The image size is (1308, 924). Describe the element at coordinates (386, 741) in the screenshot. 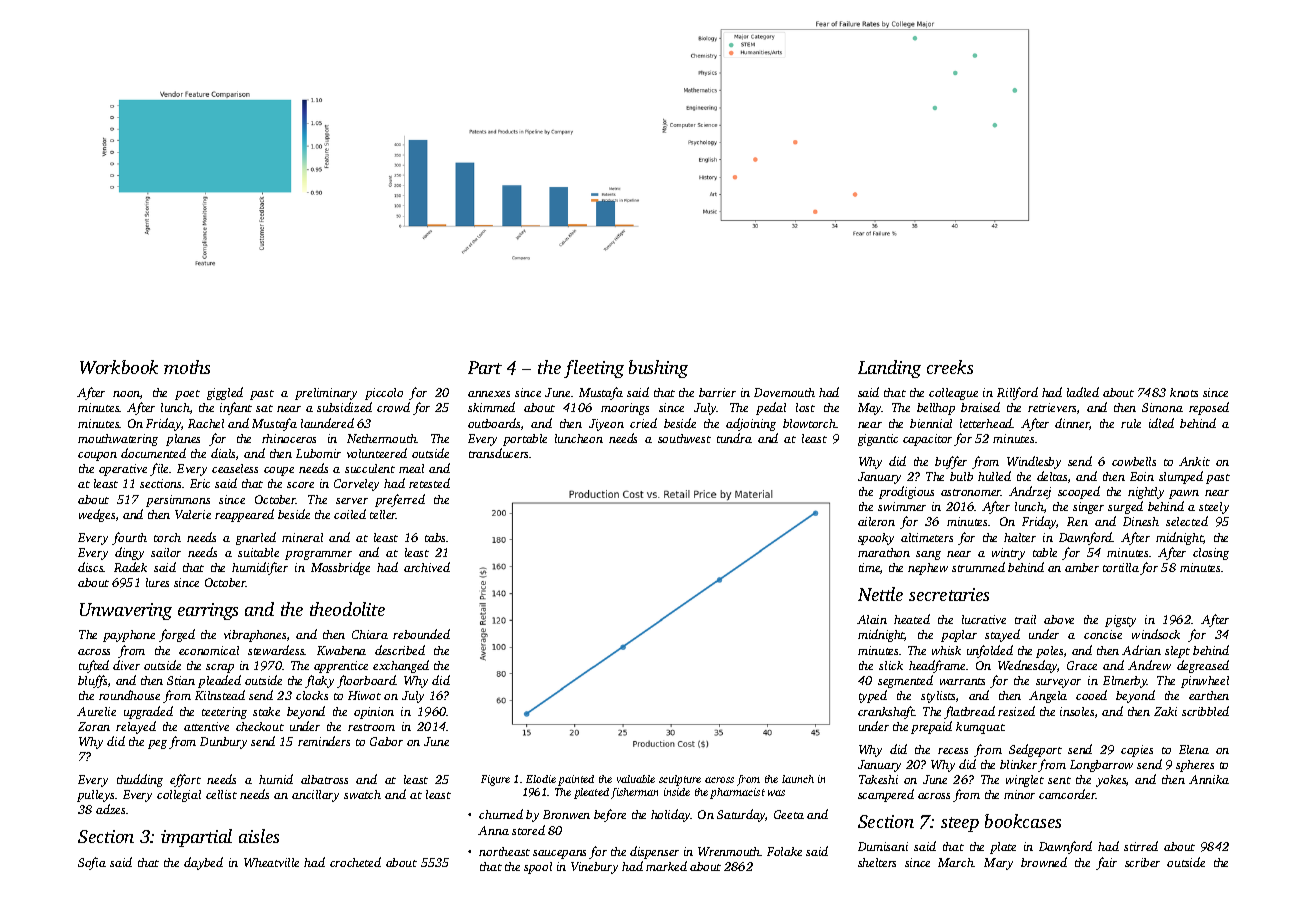

I see `Gabor` at that location.
